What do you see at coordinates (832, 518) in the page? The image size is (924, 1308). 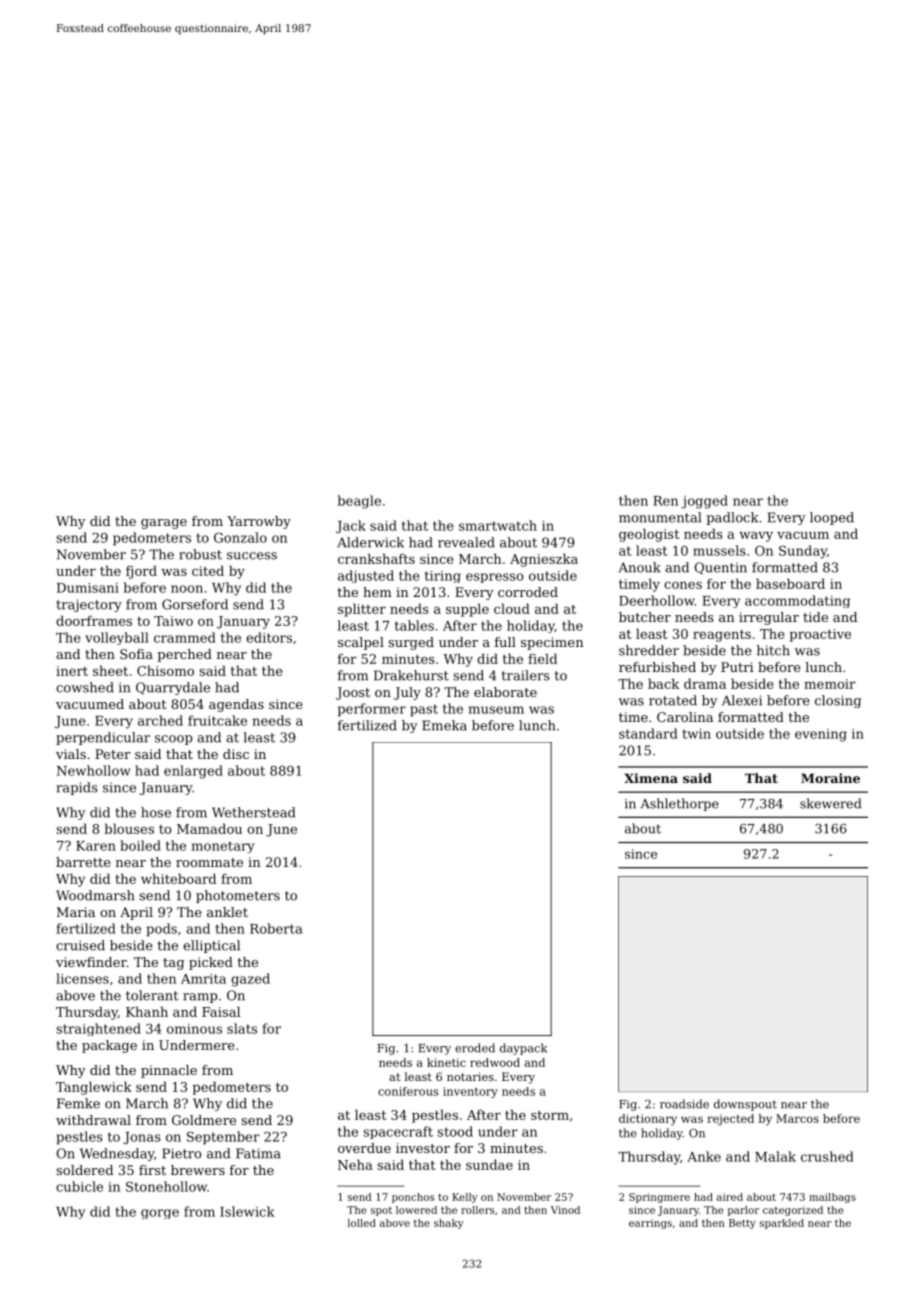 I see `looped` at bounding box center [832, 518].
